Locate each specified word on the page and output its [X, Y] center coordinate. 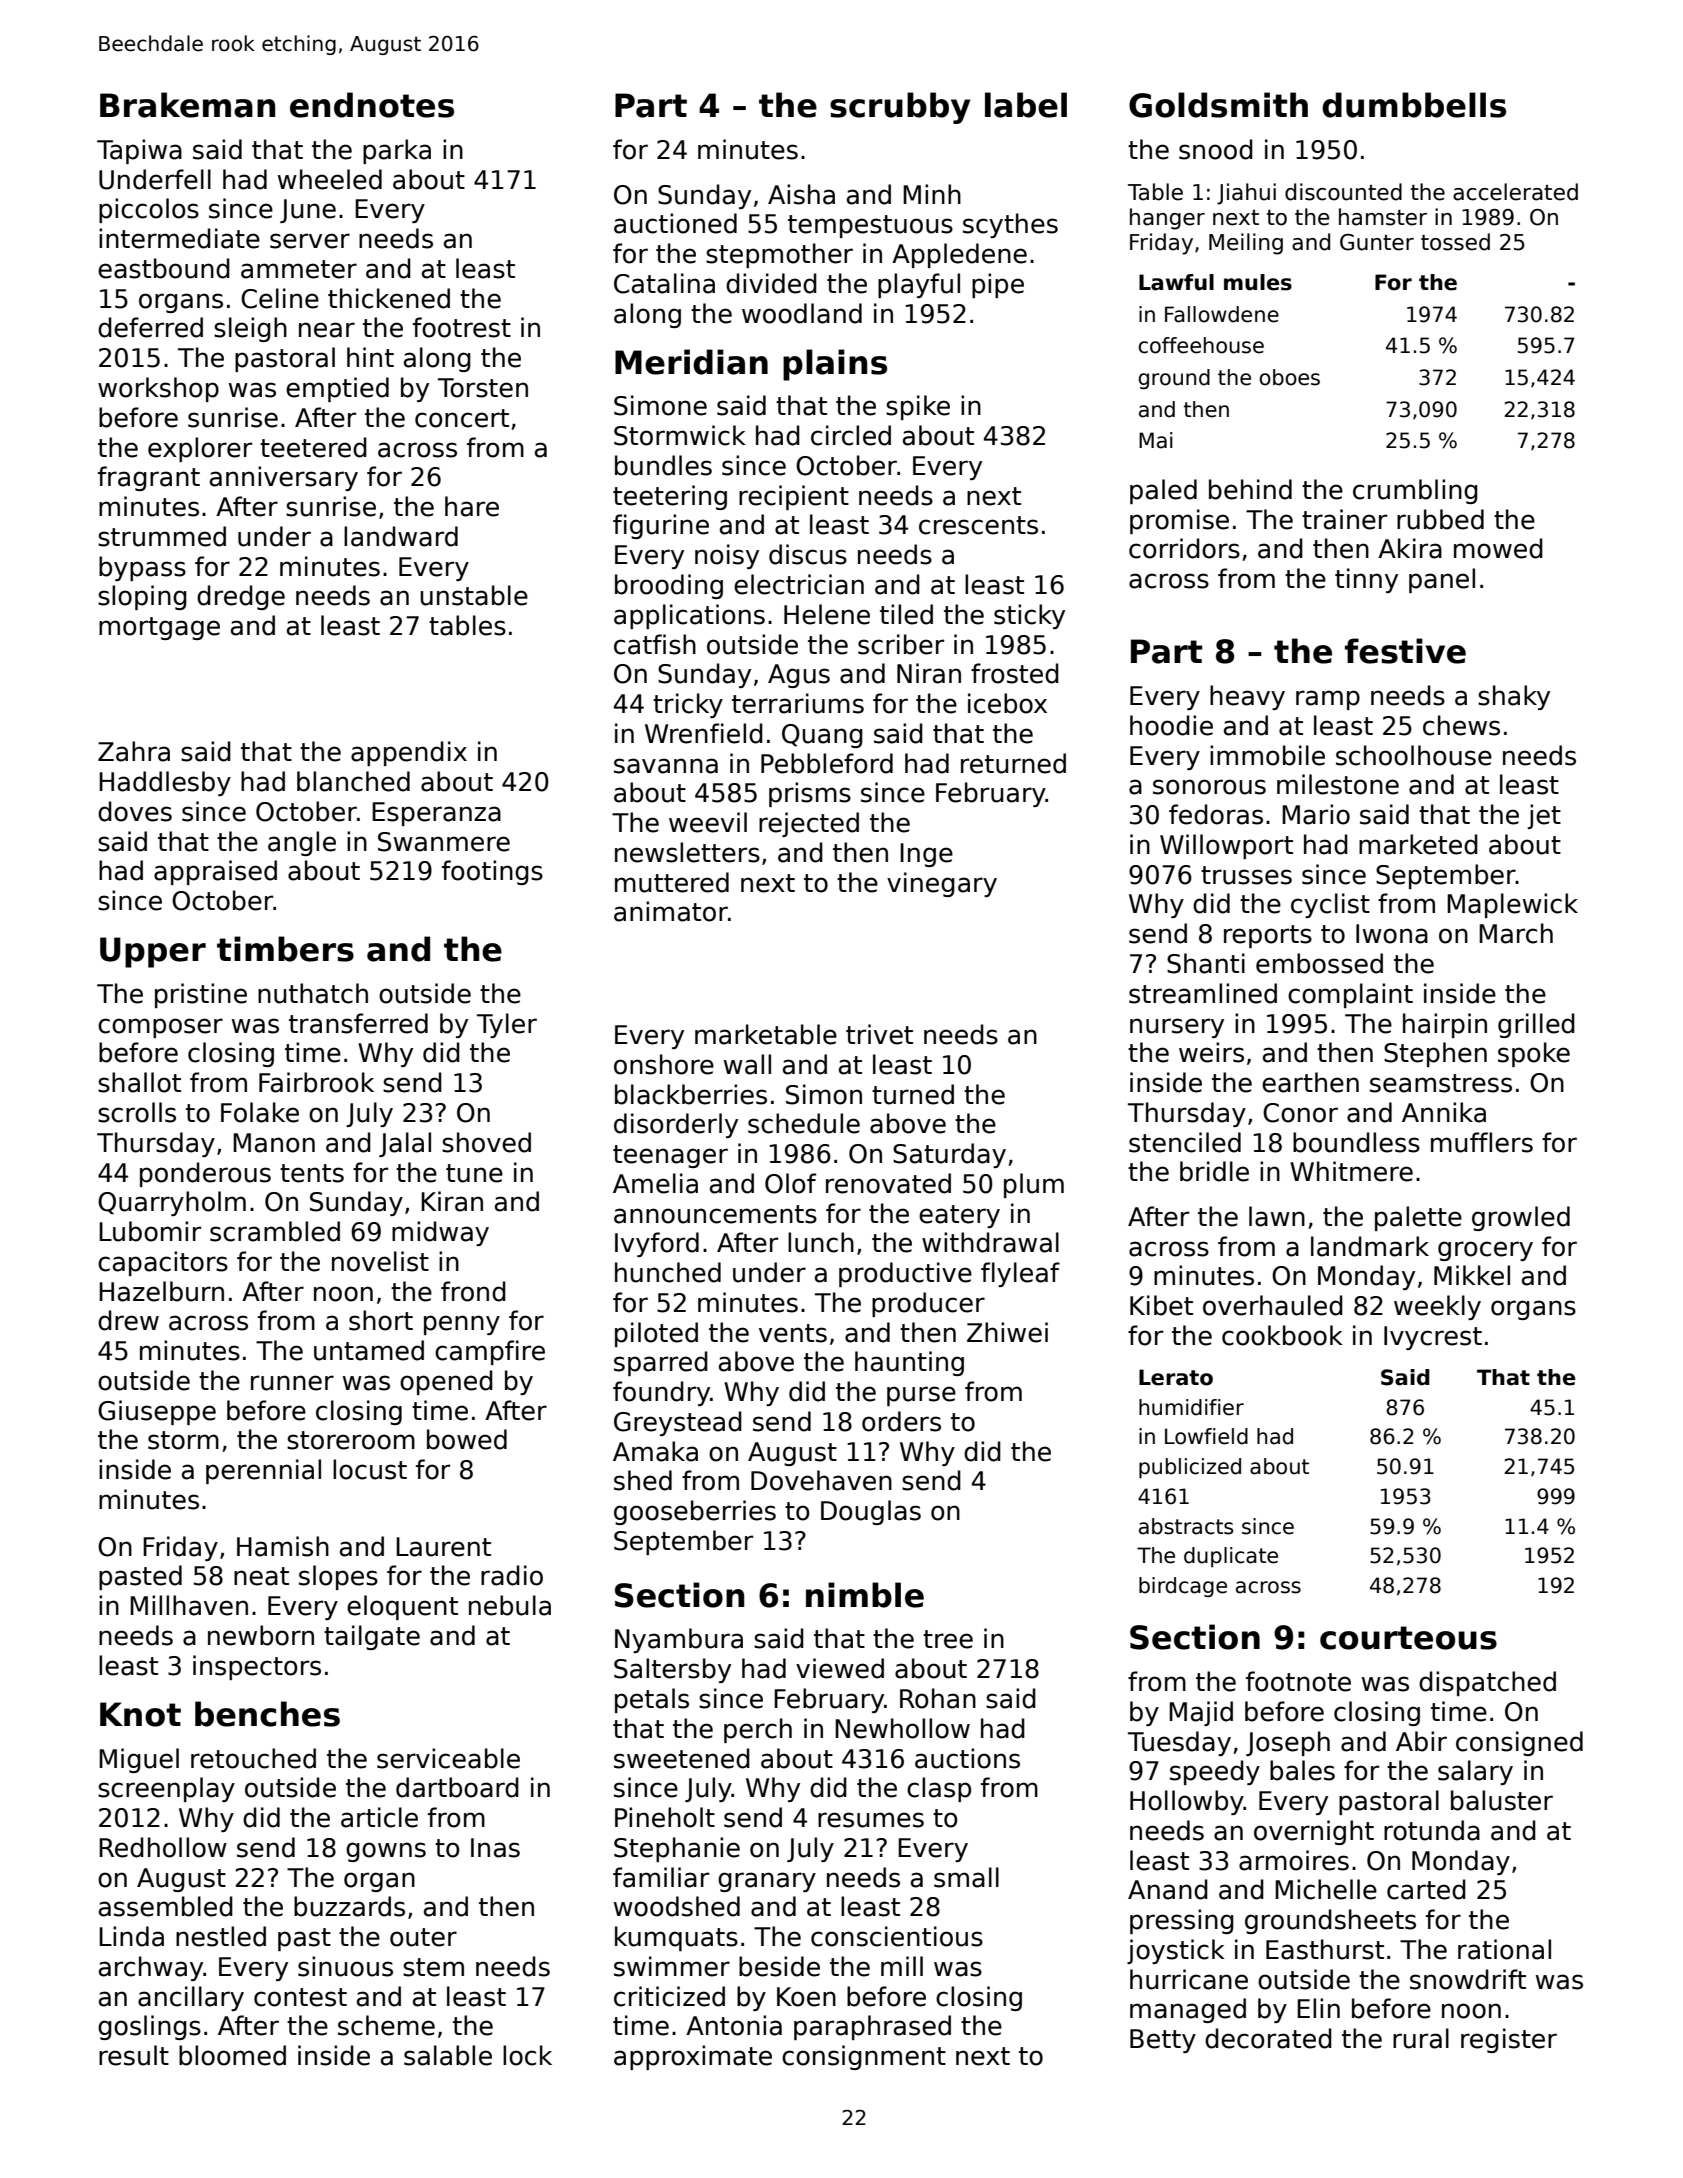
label [1026, 105]
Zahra [134, 751]
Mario [1316, 814]
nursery [1177, 1028]
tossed [1455, 242]
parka [397, 151]
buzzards [349, 1906]
